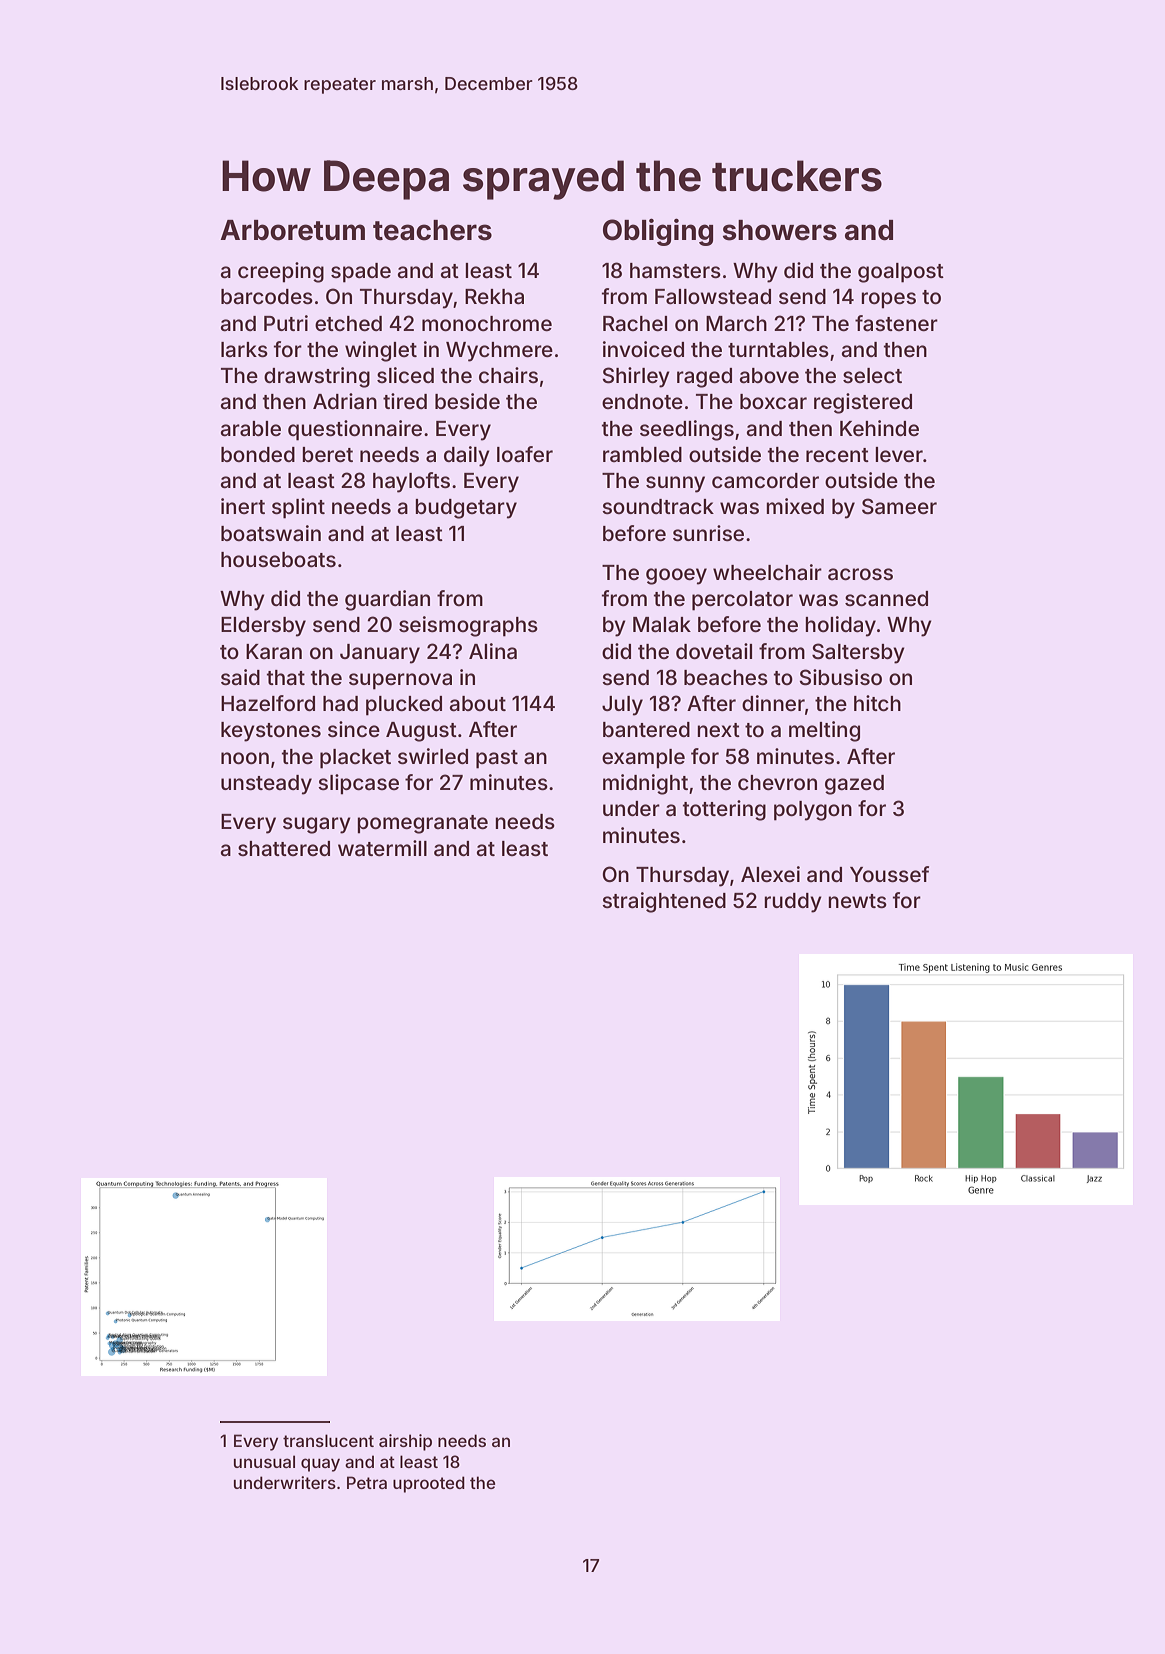  Describe the element at coordinates (899, 454) in the document. I see `lever` at that location.
